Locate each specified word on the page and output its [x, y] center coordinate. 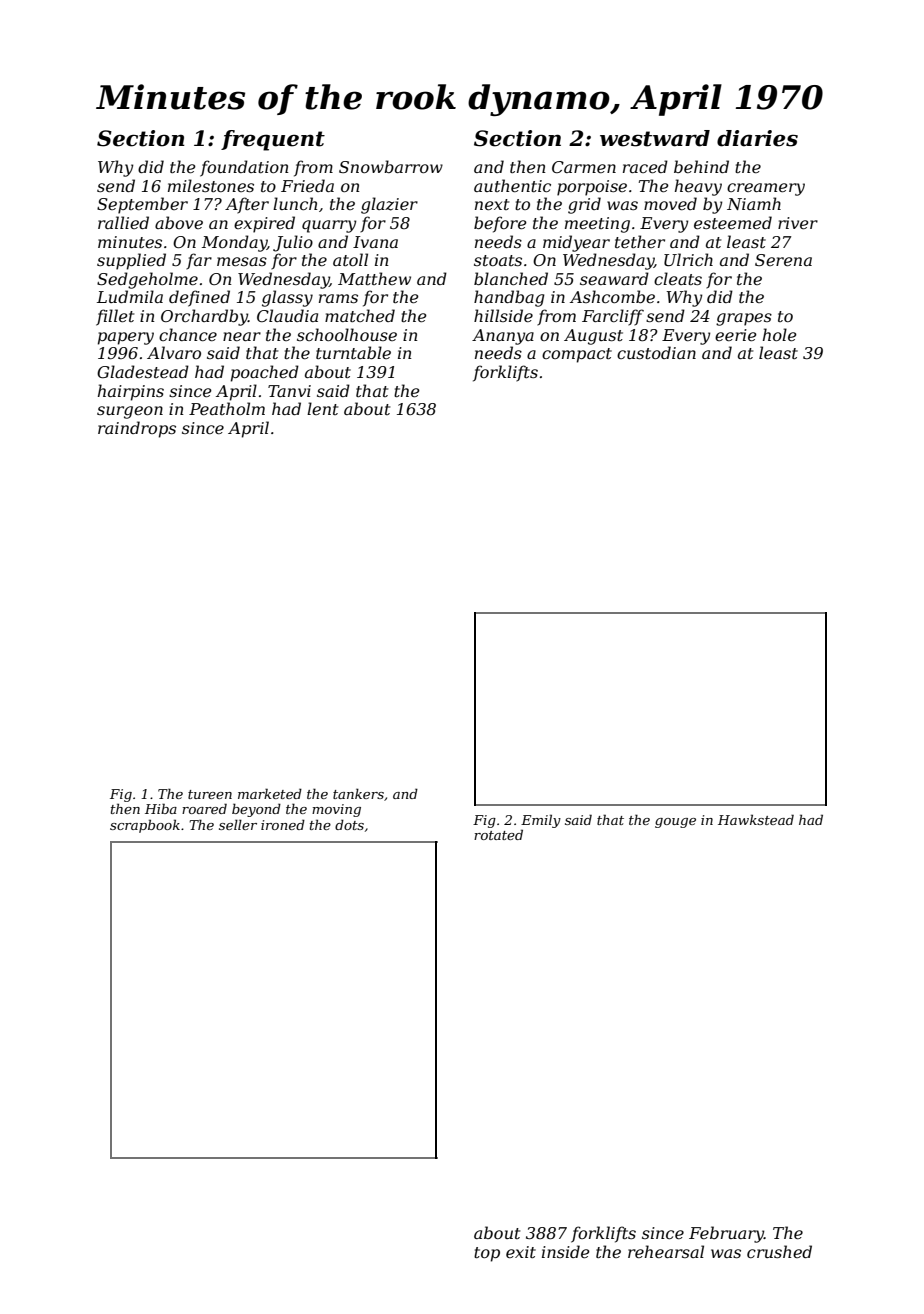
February [726, 1234]
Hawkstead [756, 819]
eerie [736, 335]
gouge [675, 823]
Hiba [161, 808]
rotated [498, 834]
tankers [358, 793]
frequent [273, 140]
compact [577, 355]
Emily [541, 821]
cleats [678, 278]
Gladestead [143, 371]
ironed [283, 824]
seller [238, 824]
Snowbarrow [391, 166]
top [487, 1254]
